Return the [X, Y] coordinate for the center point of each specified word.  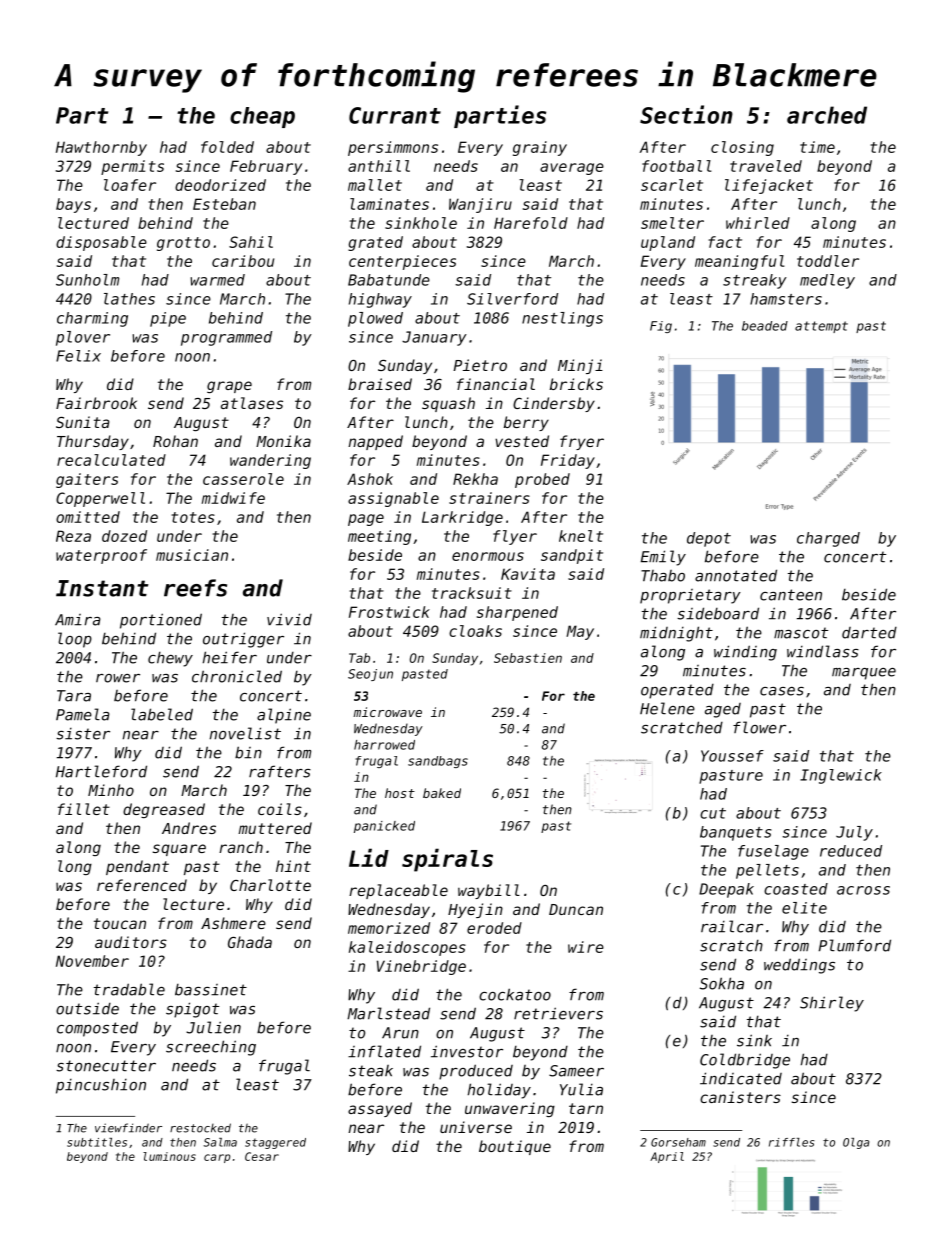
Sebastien [528, 658]
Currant [395, 115]
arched [827, 115]
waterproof [101, 556]
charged [828, 539]
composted [97, 1029]
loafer [130, 185]
